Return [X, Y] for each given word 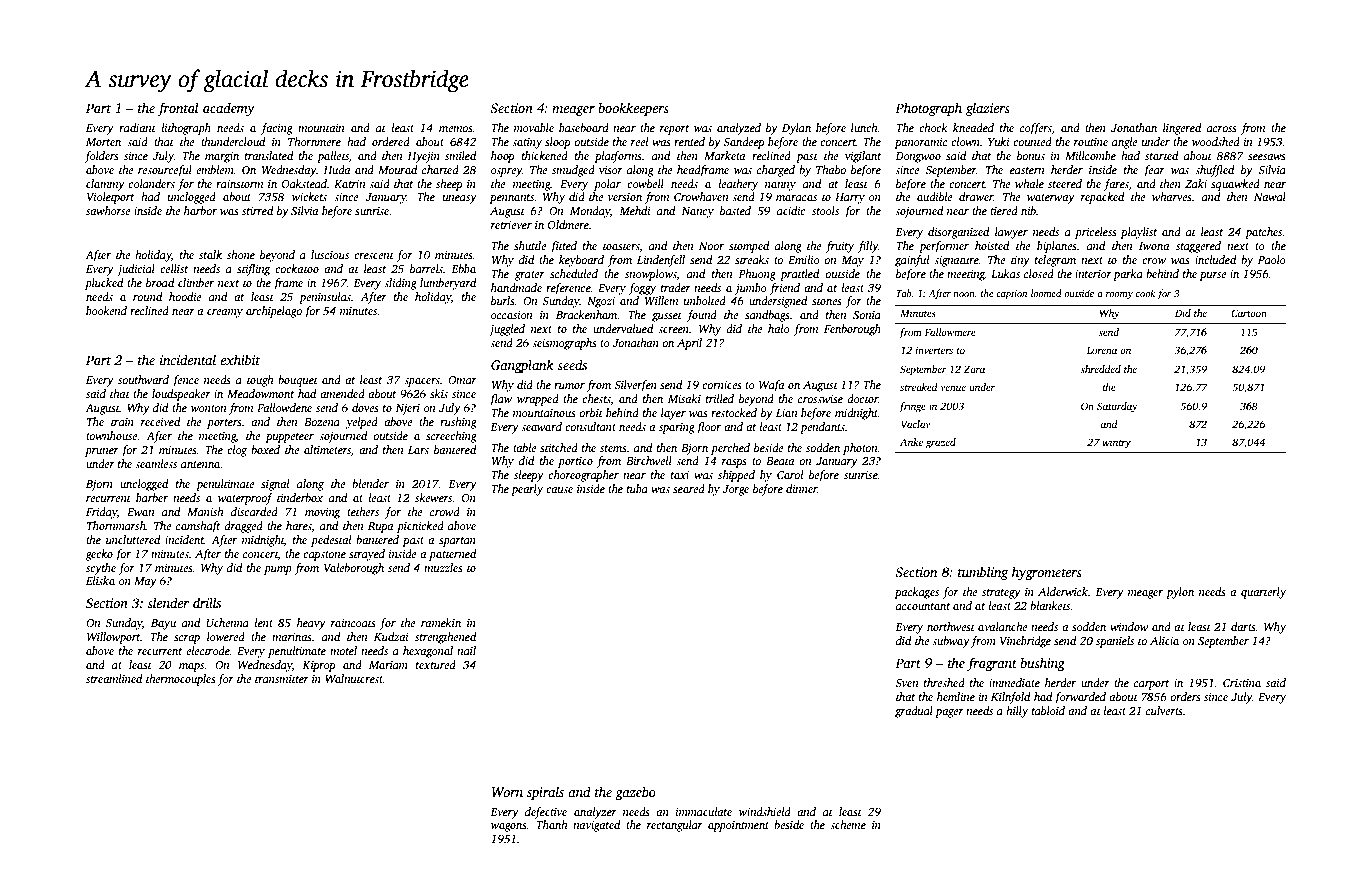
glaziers [988, 109]
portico [575, 462]
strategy [1001, 594]
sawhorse [108, 210]
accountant [923, 606]
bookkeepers [633, 109]
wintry [1116, 443]
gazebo [635, 793]
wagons [509, 827]
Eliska [100, 580]
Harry [850, 198]
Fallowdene [284, 407]
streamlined [114, 678]
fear [1154, 171]
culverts [1164, 710]
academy [229, 109]
